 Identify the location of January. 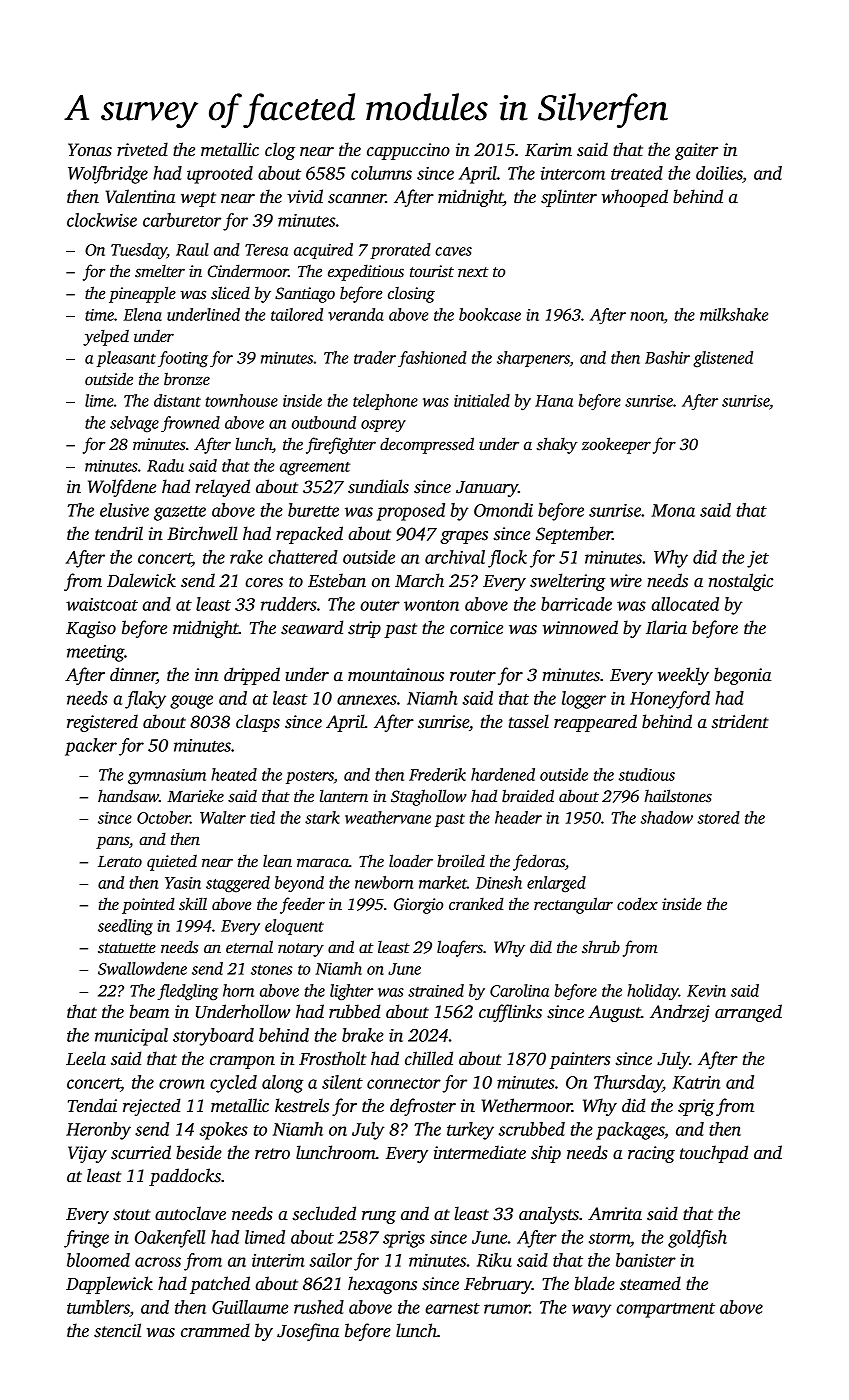
(487, 489).
